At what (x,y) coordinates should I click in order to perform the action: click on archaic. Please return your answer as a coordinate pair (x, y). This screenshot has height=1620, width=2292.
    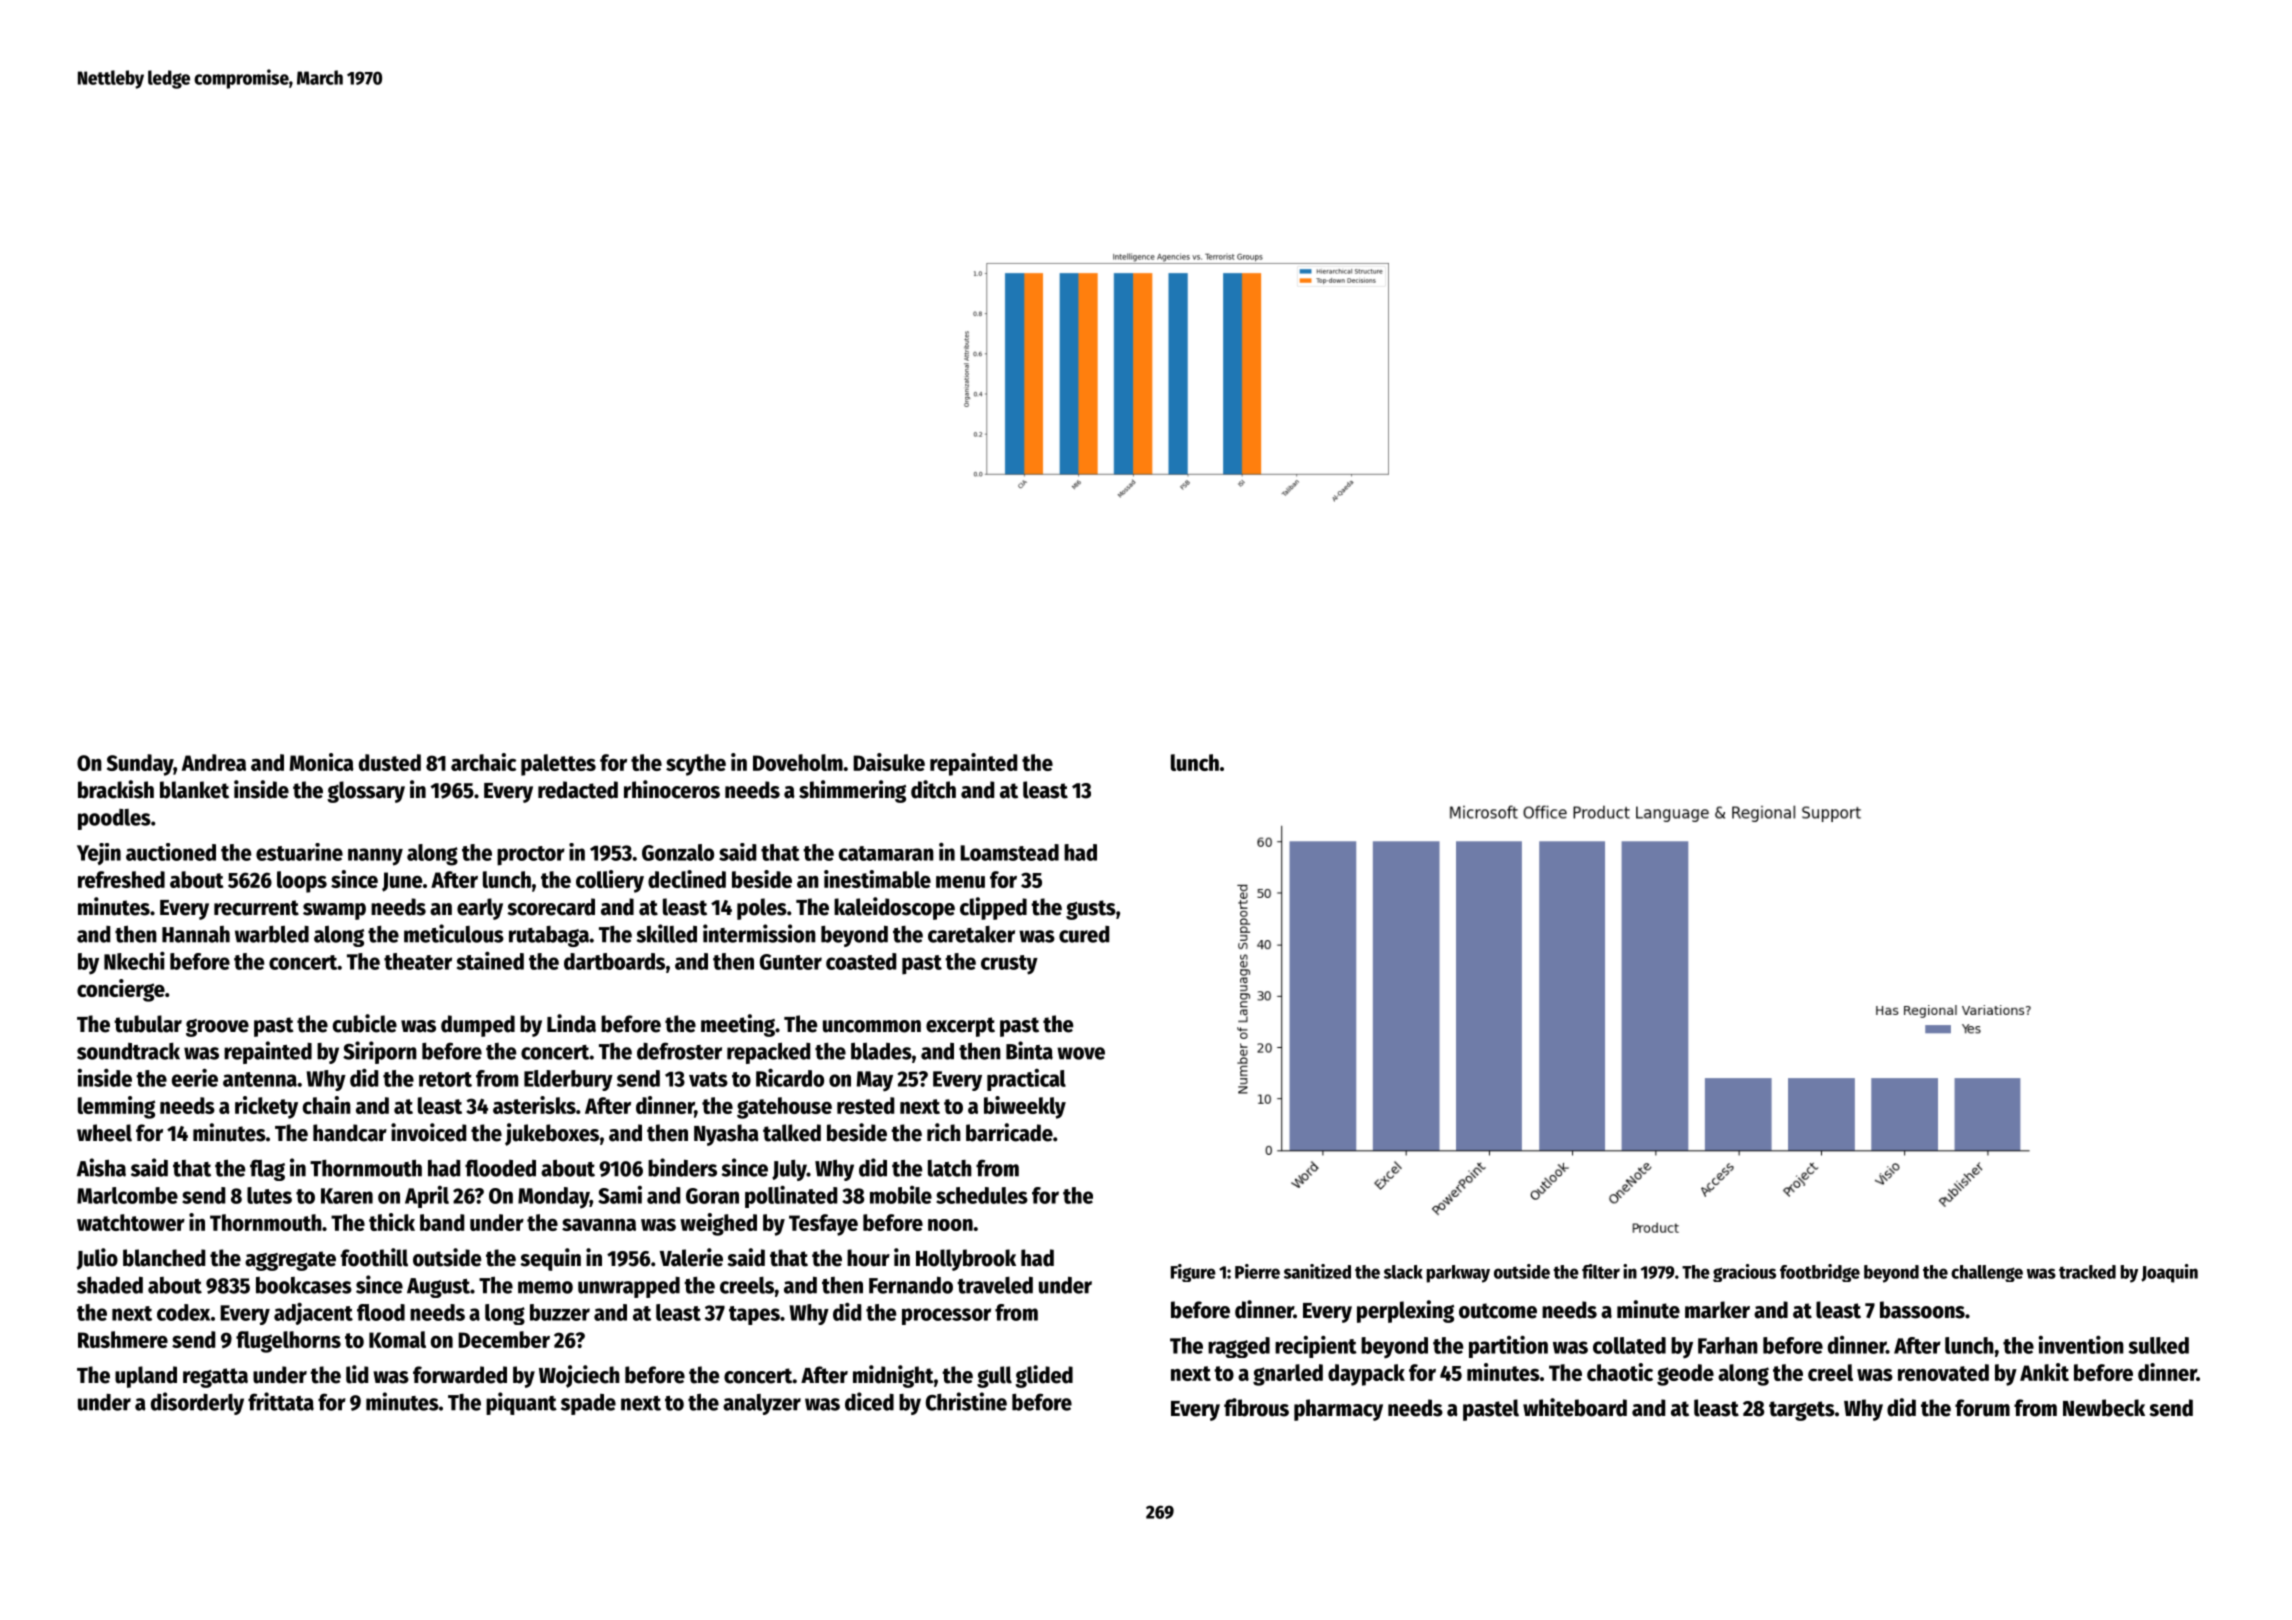
    Looking at the image, I should click on (483, 762).
